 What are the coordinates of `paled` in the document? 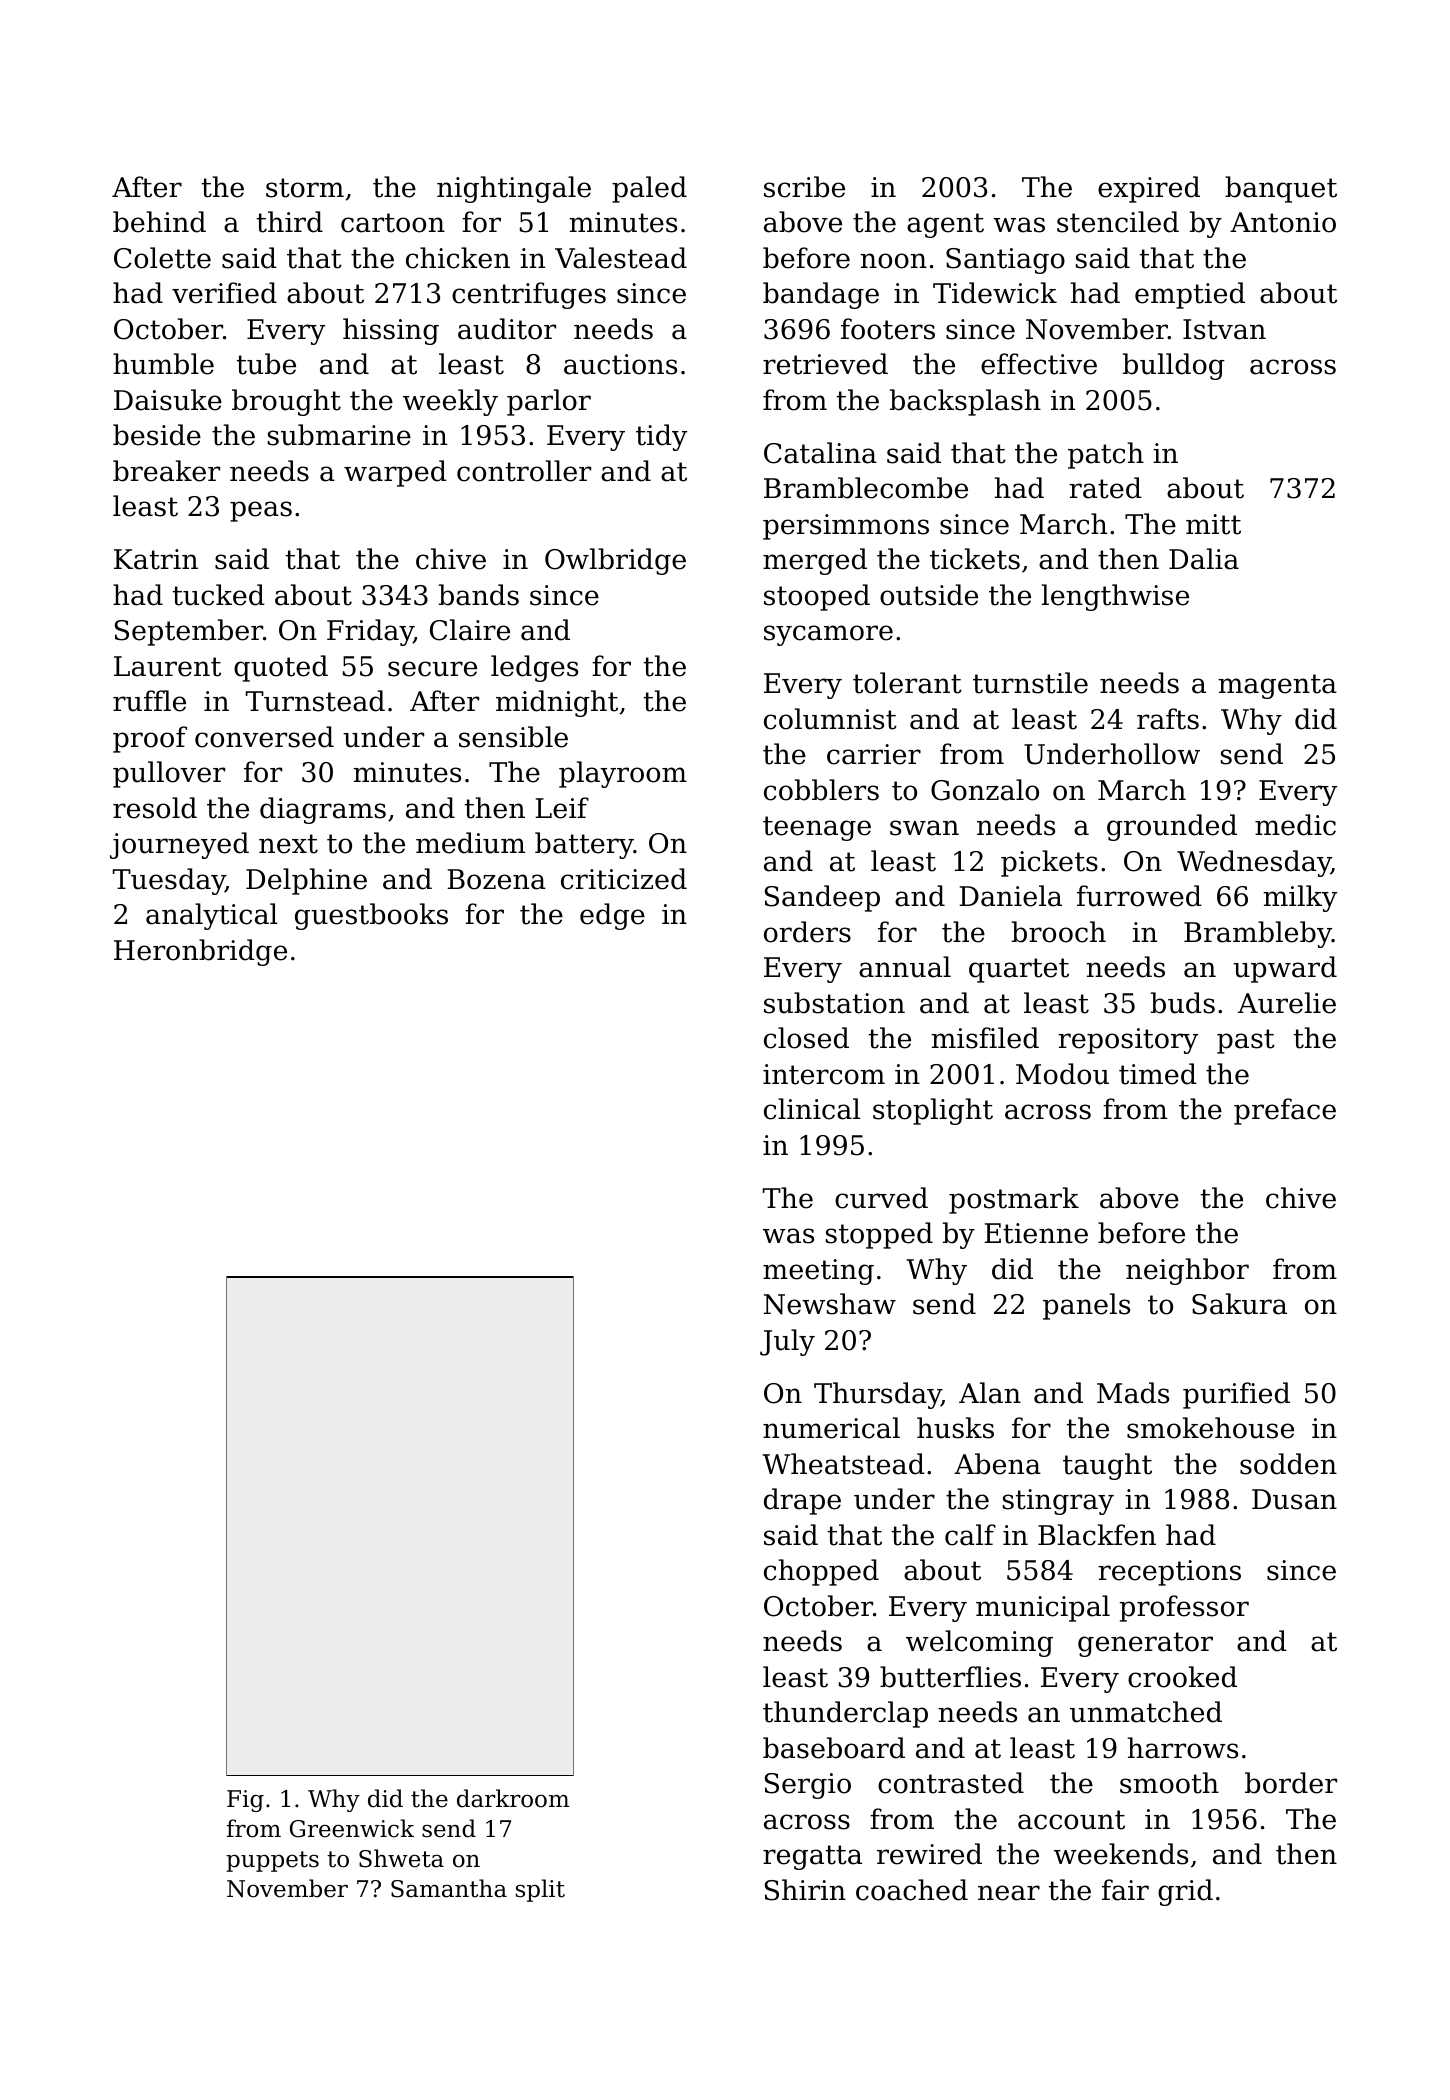 It's located at (649, 189).
